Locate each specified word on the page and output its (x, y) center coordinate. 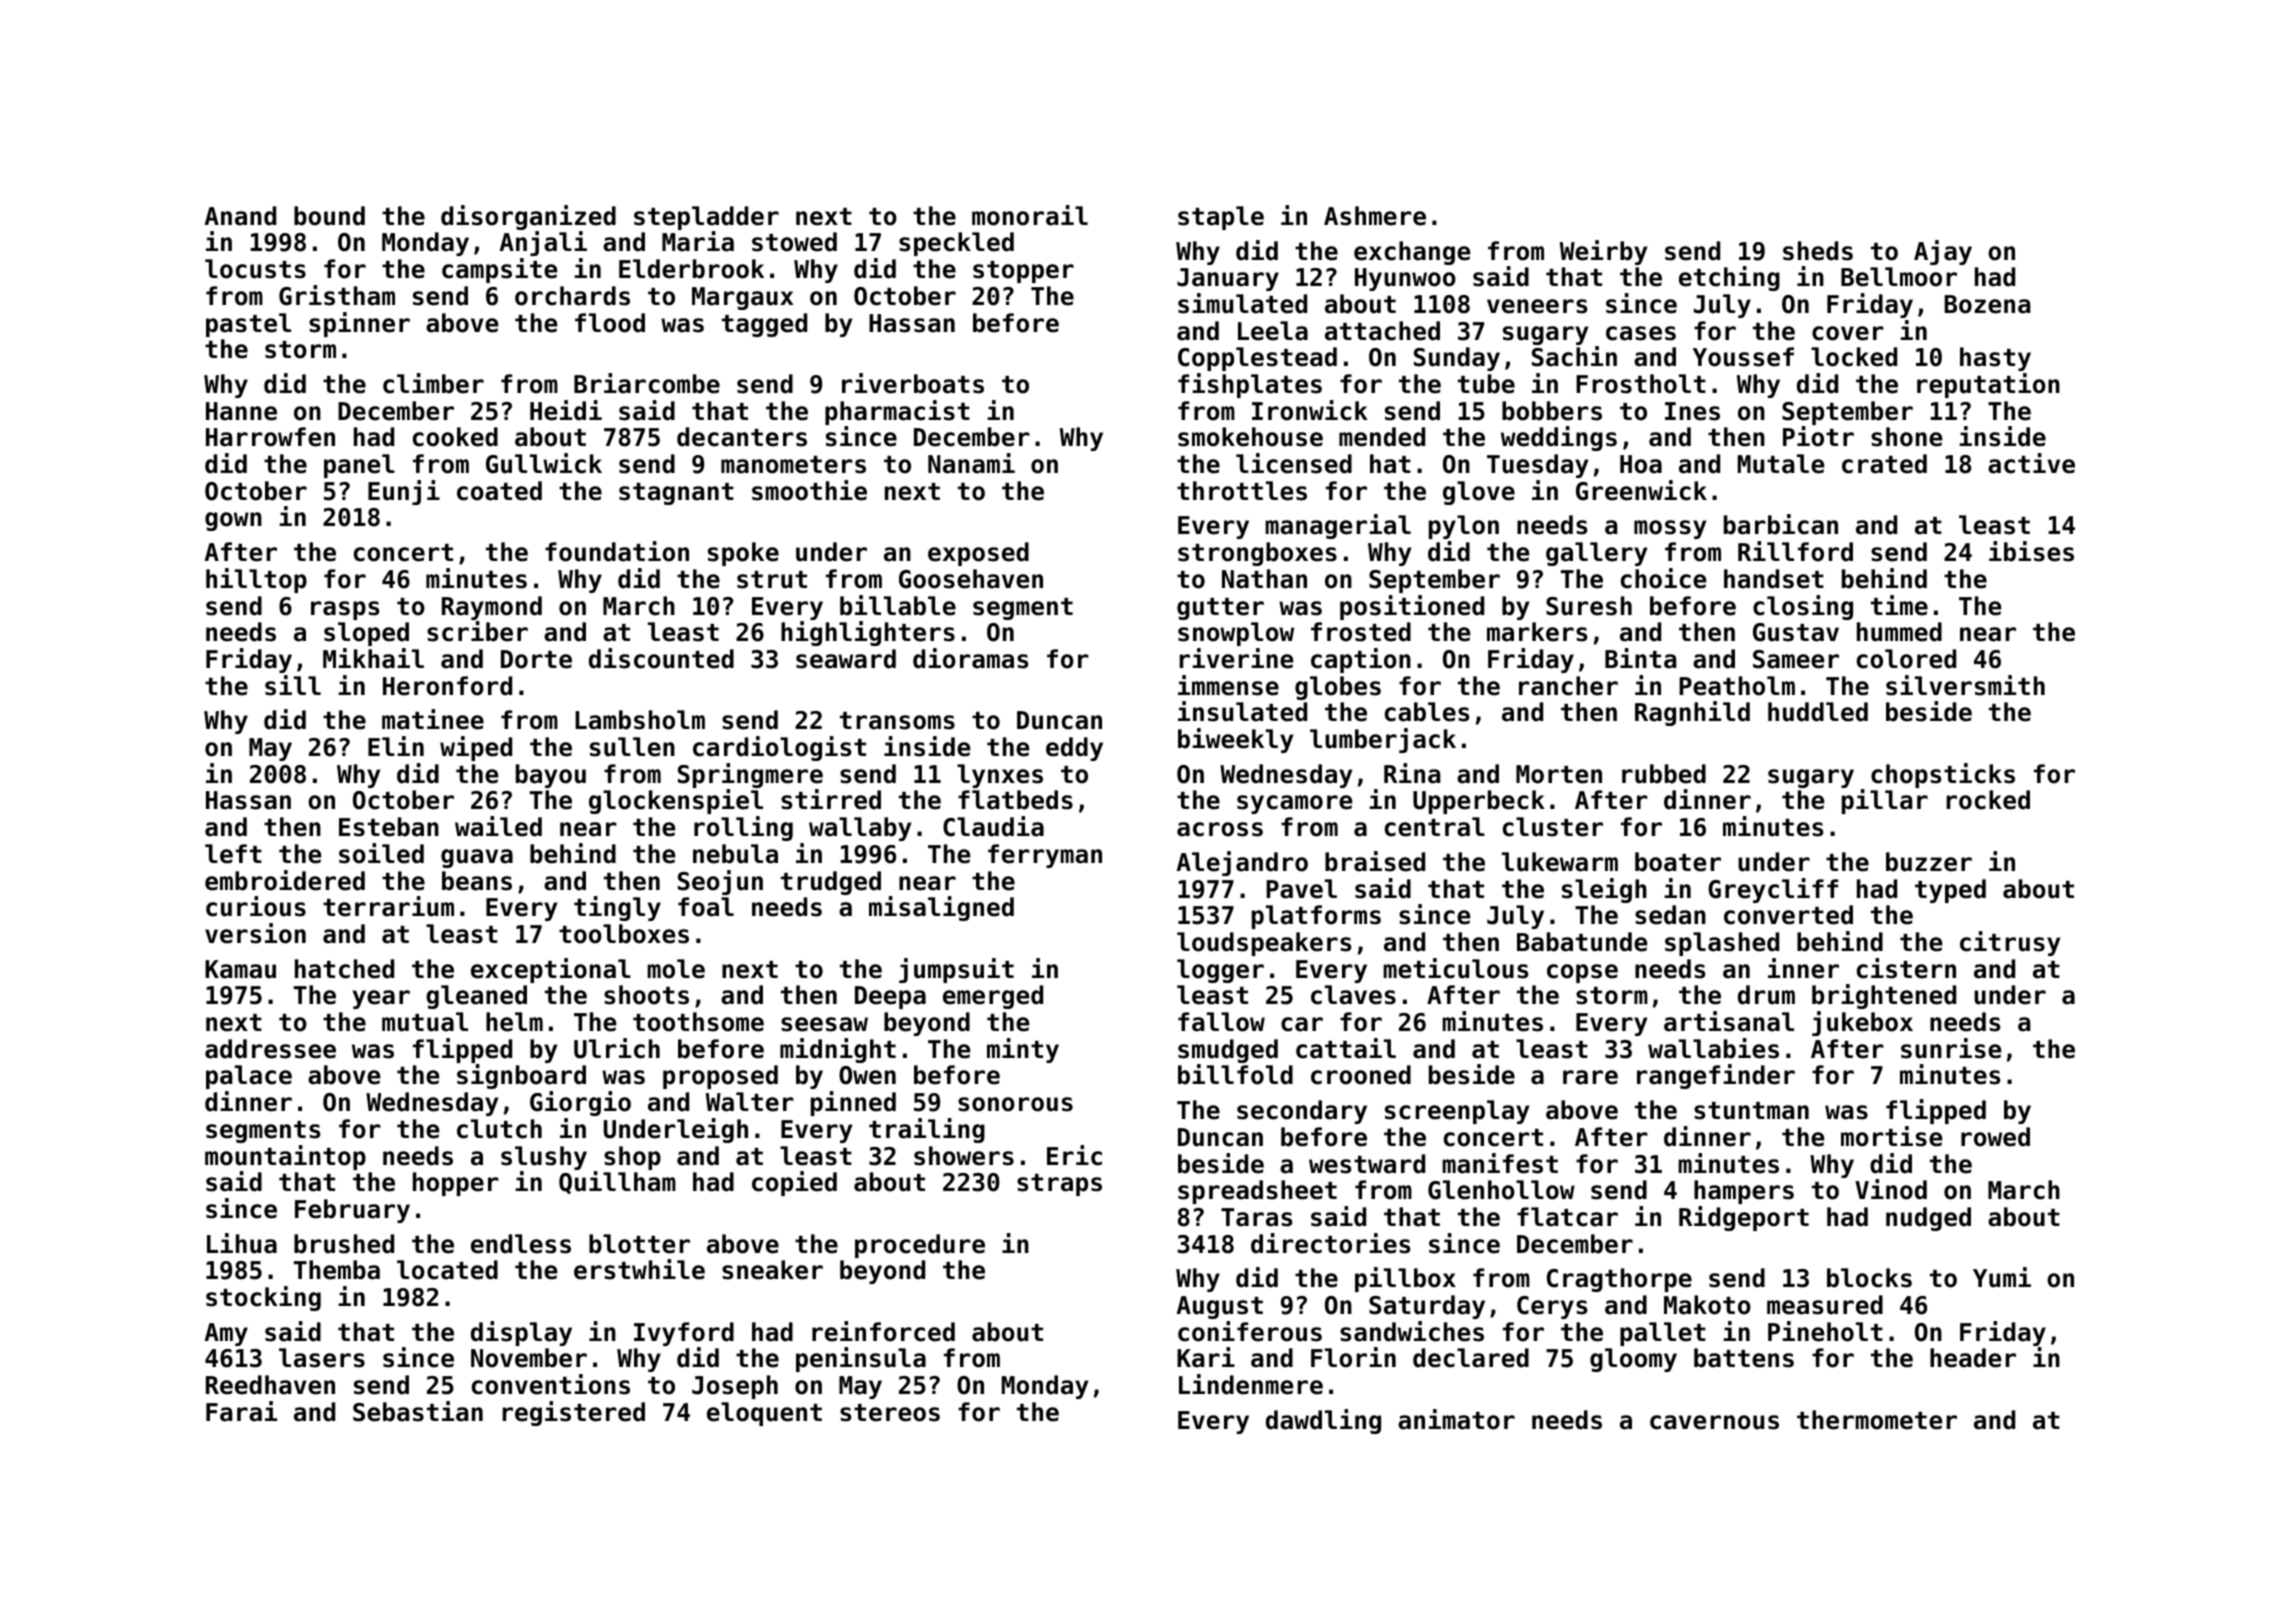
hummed (1899, 632)
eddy (1074, 749)
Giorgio (580, 1103)
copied (794, 1183)
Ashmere (1375, 216)
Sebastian (418, 1411)
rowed (1995, 1137)
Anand (240, 216)
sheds (1818, 251)
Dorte (536, 659)
